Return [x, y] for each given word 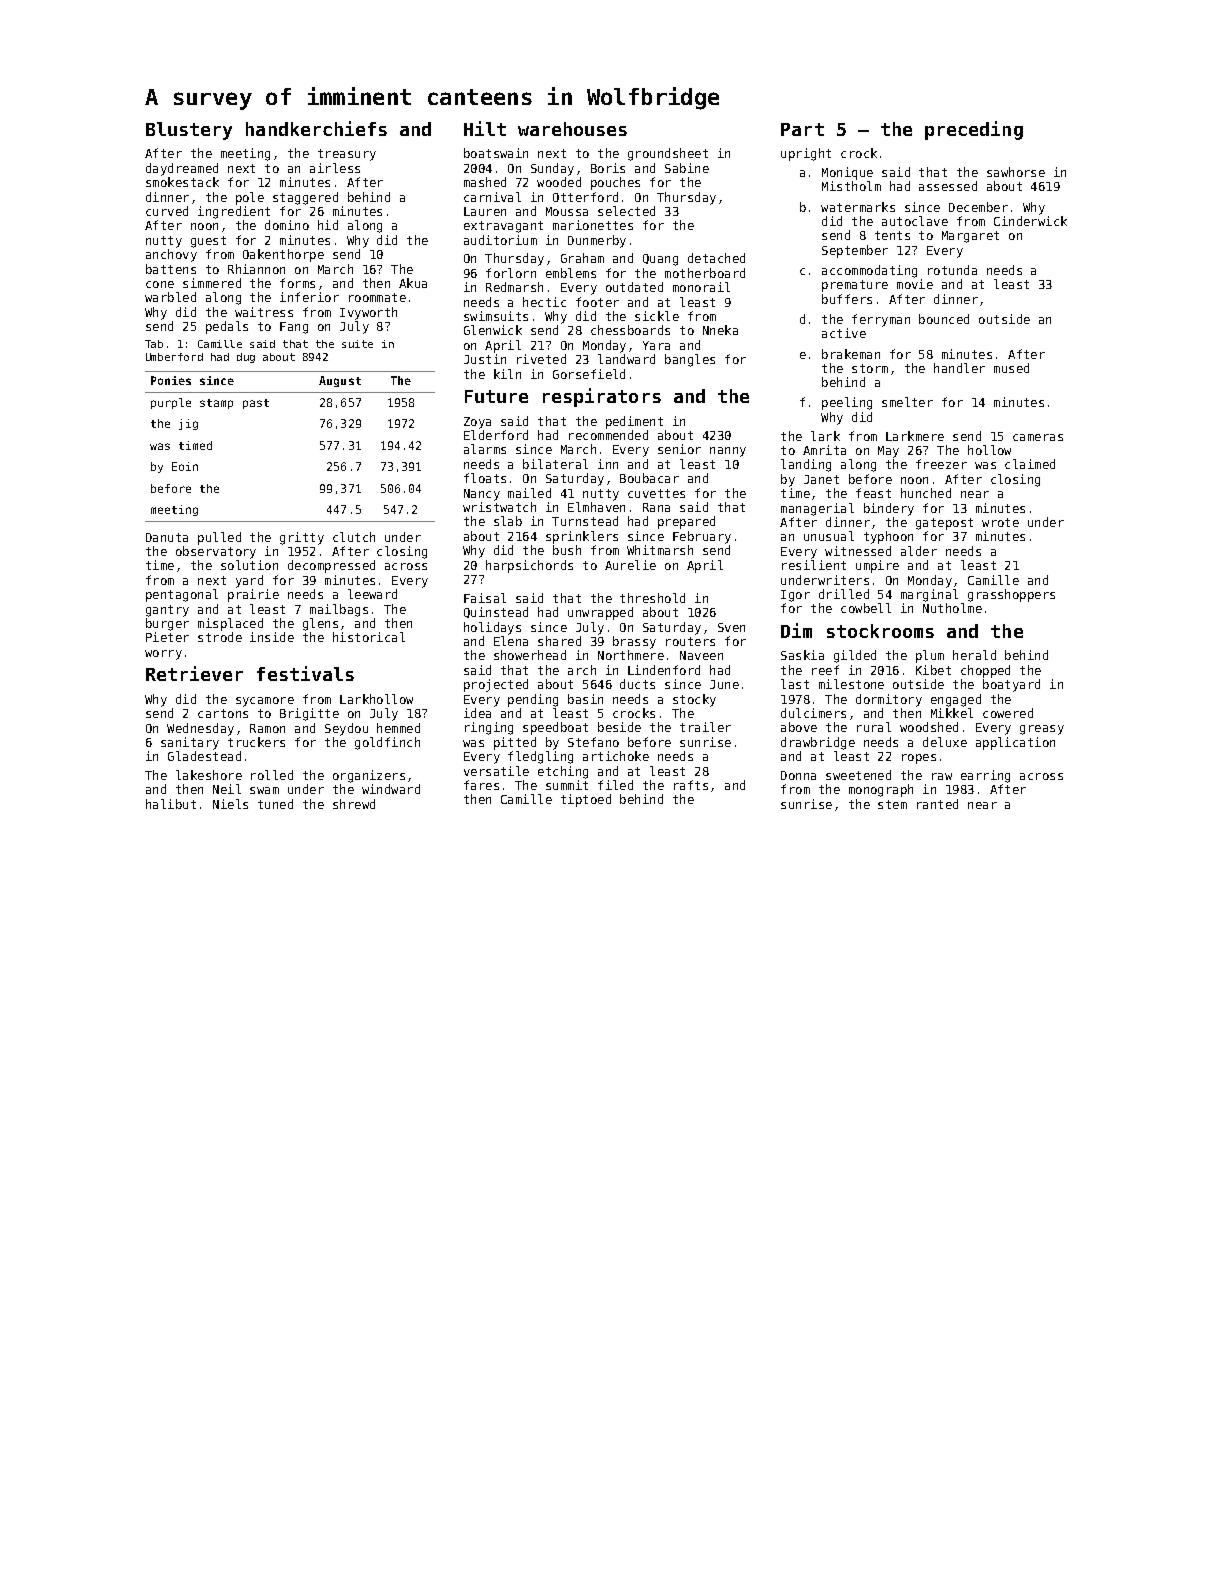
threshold [652, 598]
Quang [660, 260]
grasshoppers [1011, 595]
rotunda [952, 270]
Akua [413, 283]
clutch [354, 537]
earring [985, 776]
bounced [944, 319]
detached [716, 258]
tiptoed [586, 800]
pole [250, 198]
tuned [275, 804]
